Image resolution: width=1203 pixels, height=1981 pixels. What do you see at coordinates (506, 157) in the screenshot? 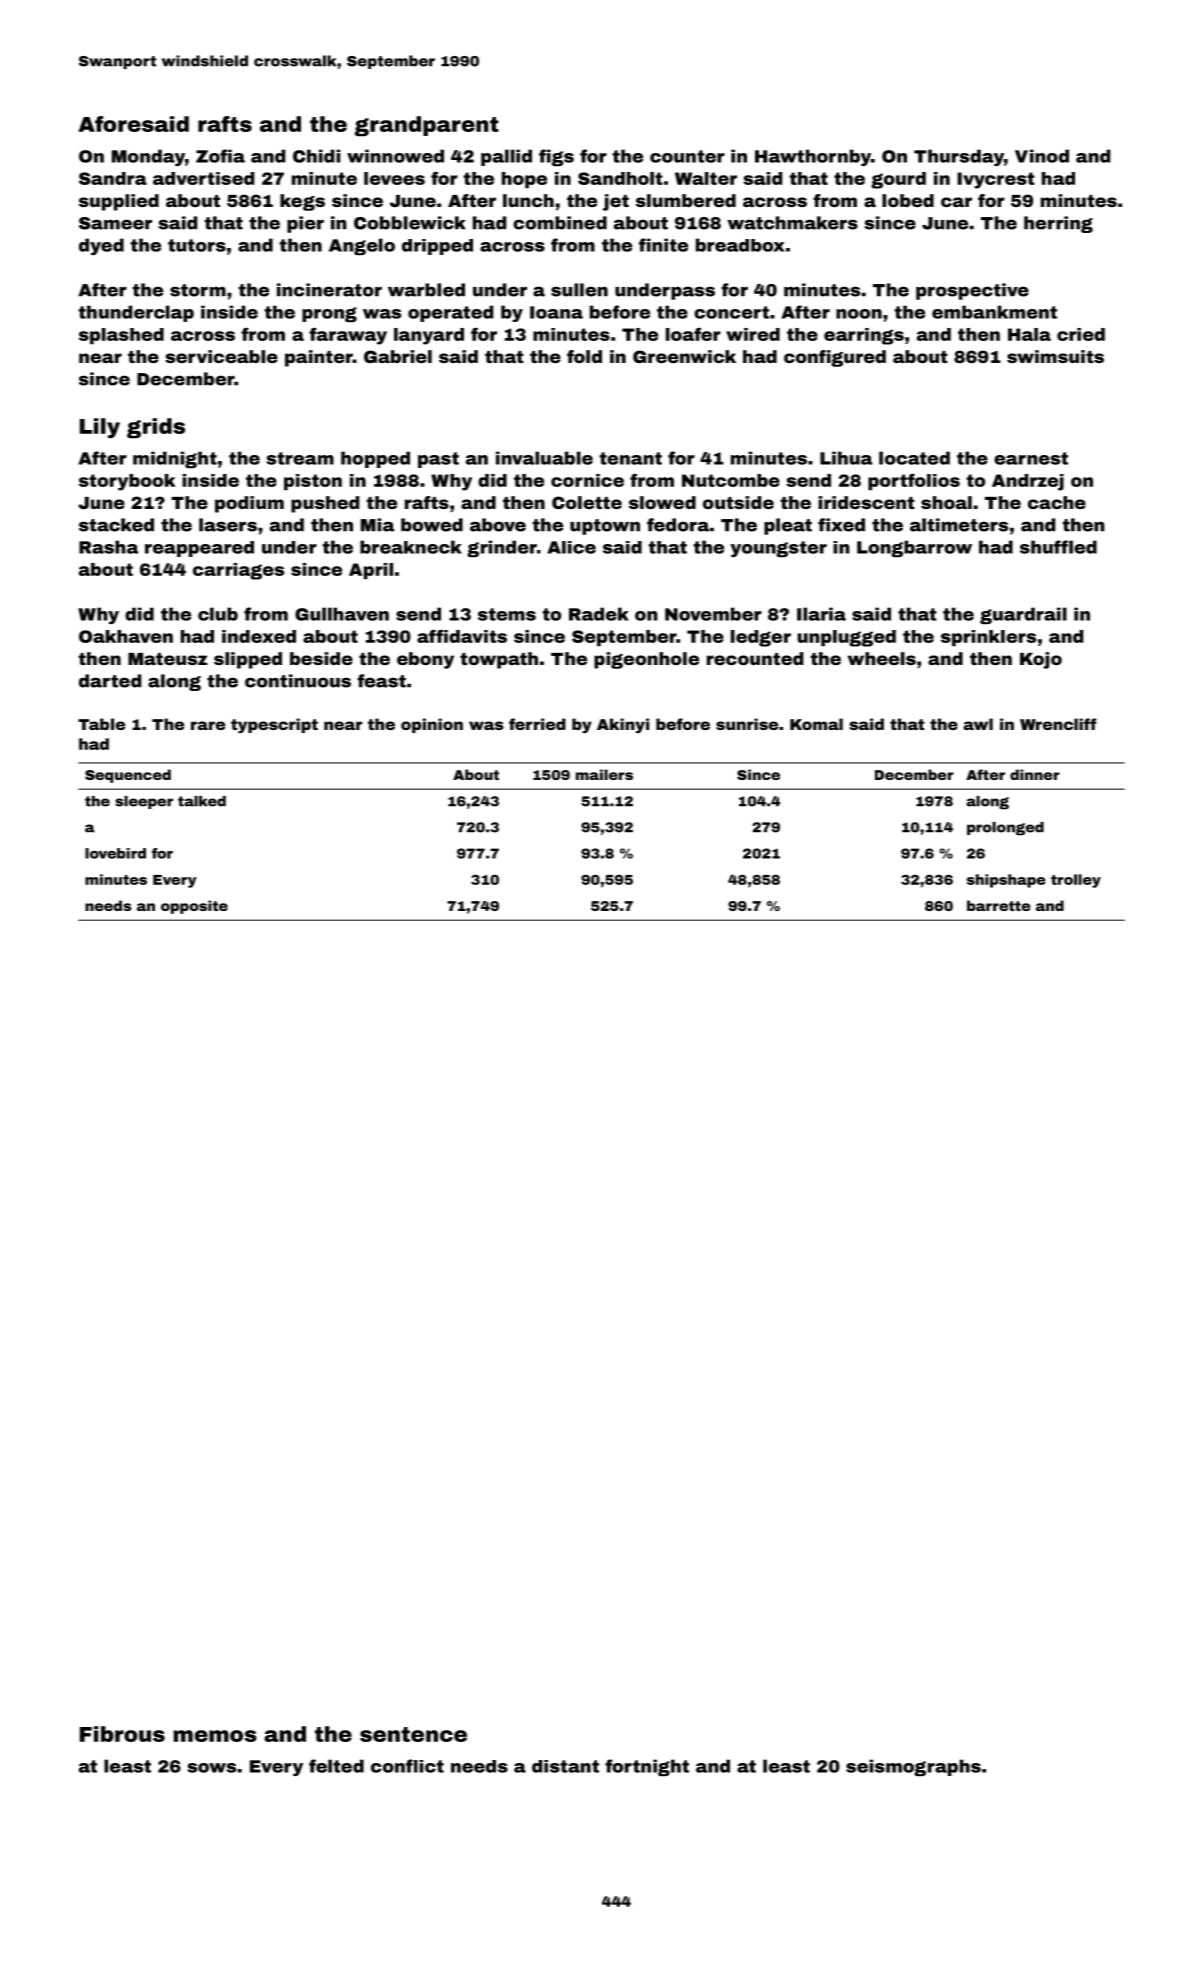
I see `pallid` at bounding box center [506, 157].
